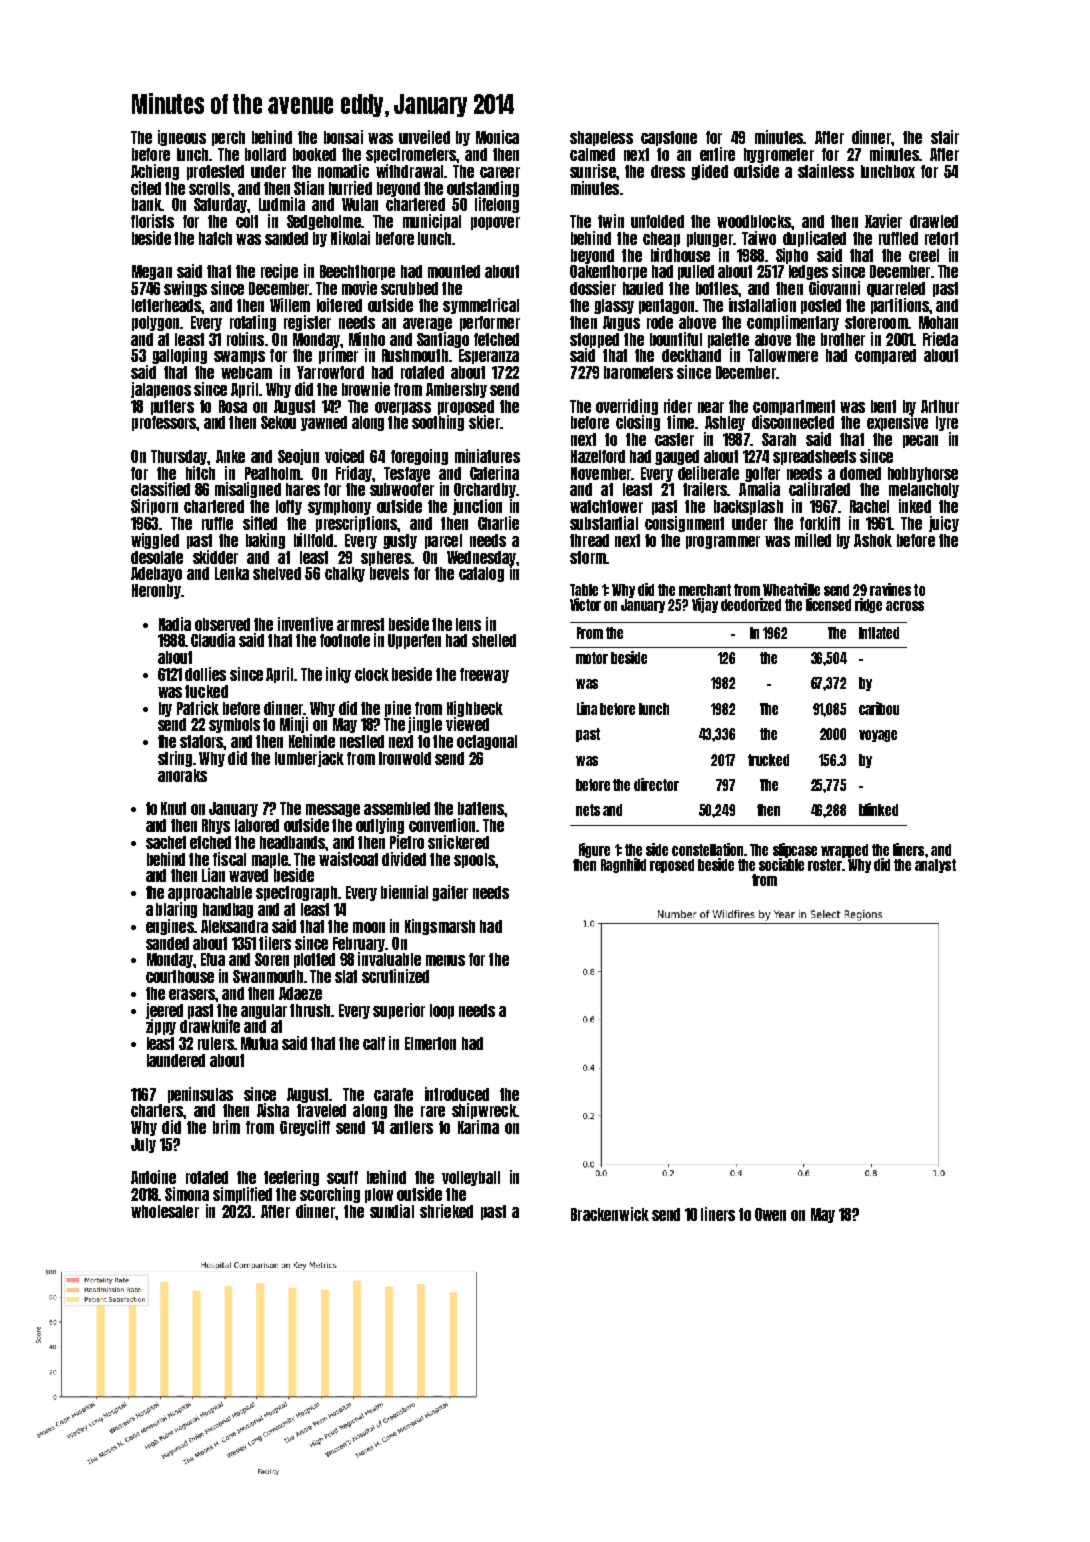 This screenshot has height=1542, width=1090. I want to click on shapeless, so click(601, 138).
